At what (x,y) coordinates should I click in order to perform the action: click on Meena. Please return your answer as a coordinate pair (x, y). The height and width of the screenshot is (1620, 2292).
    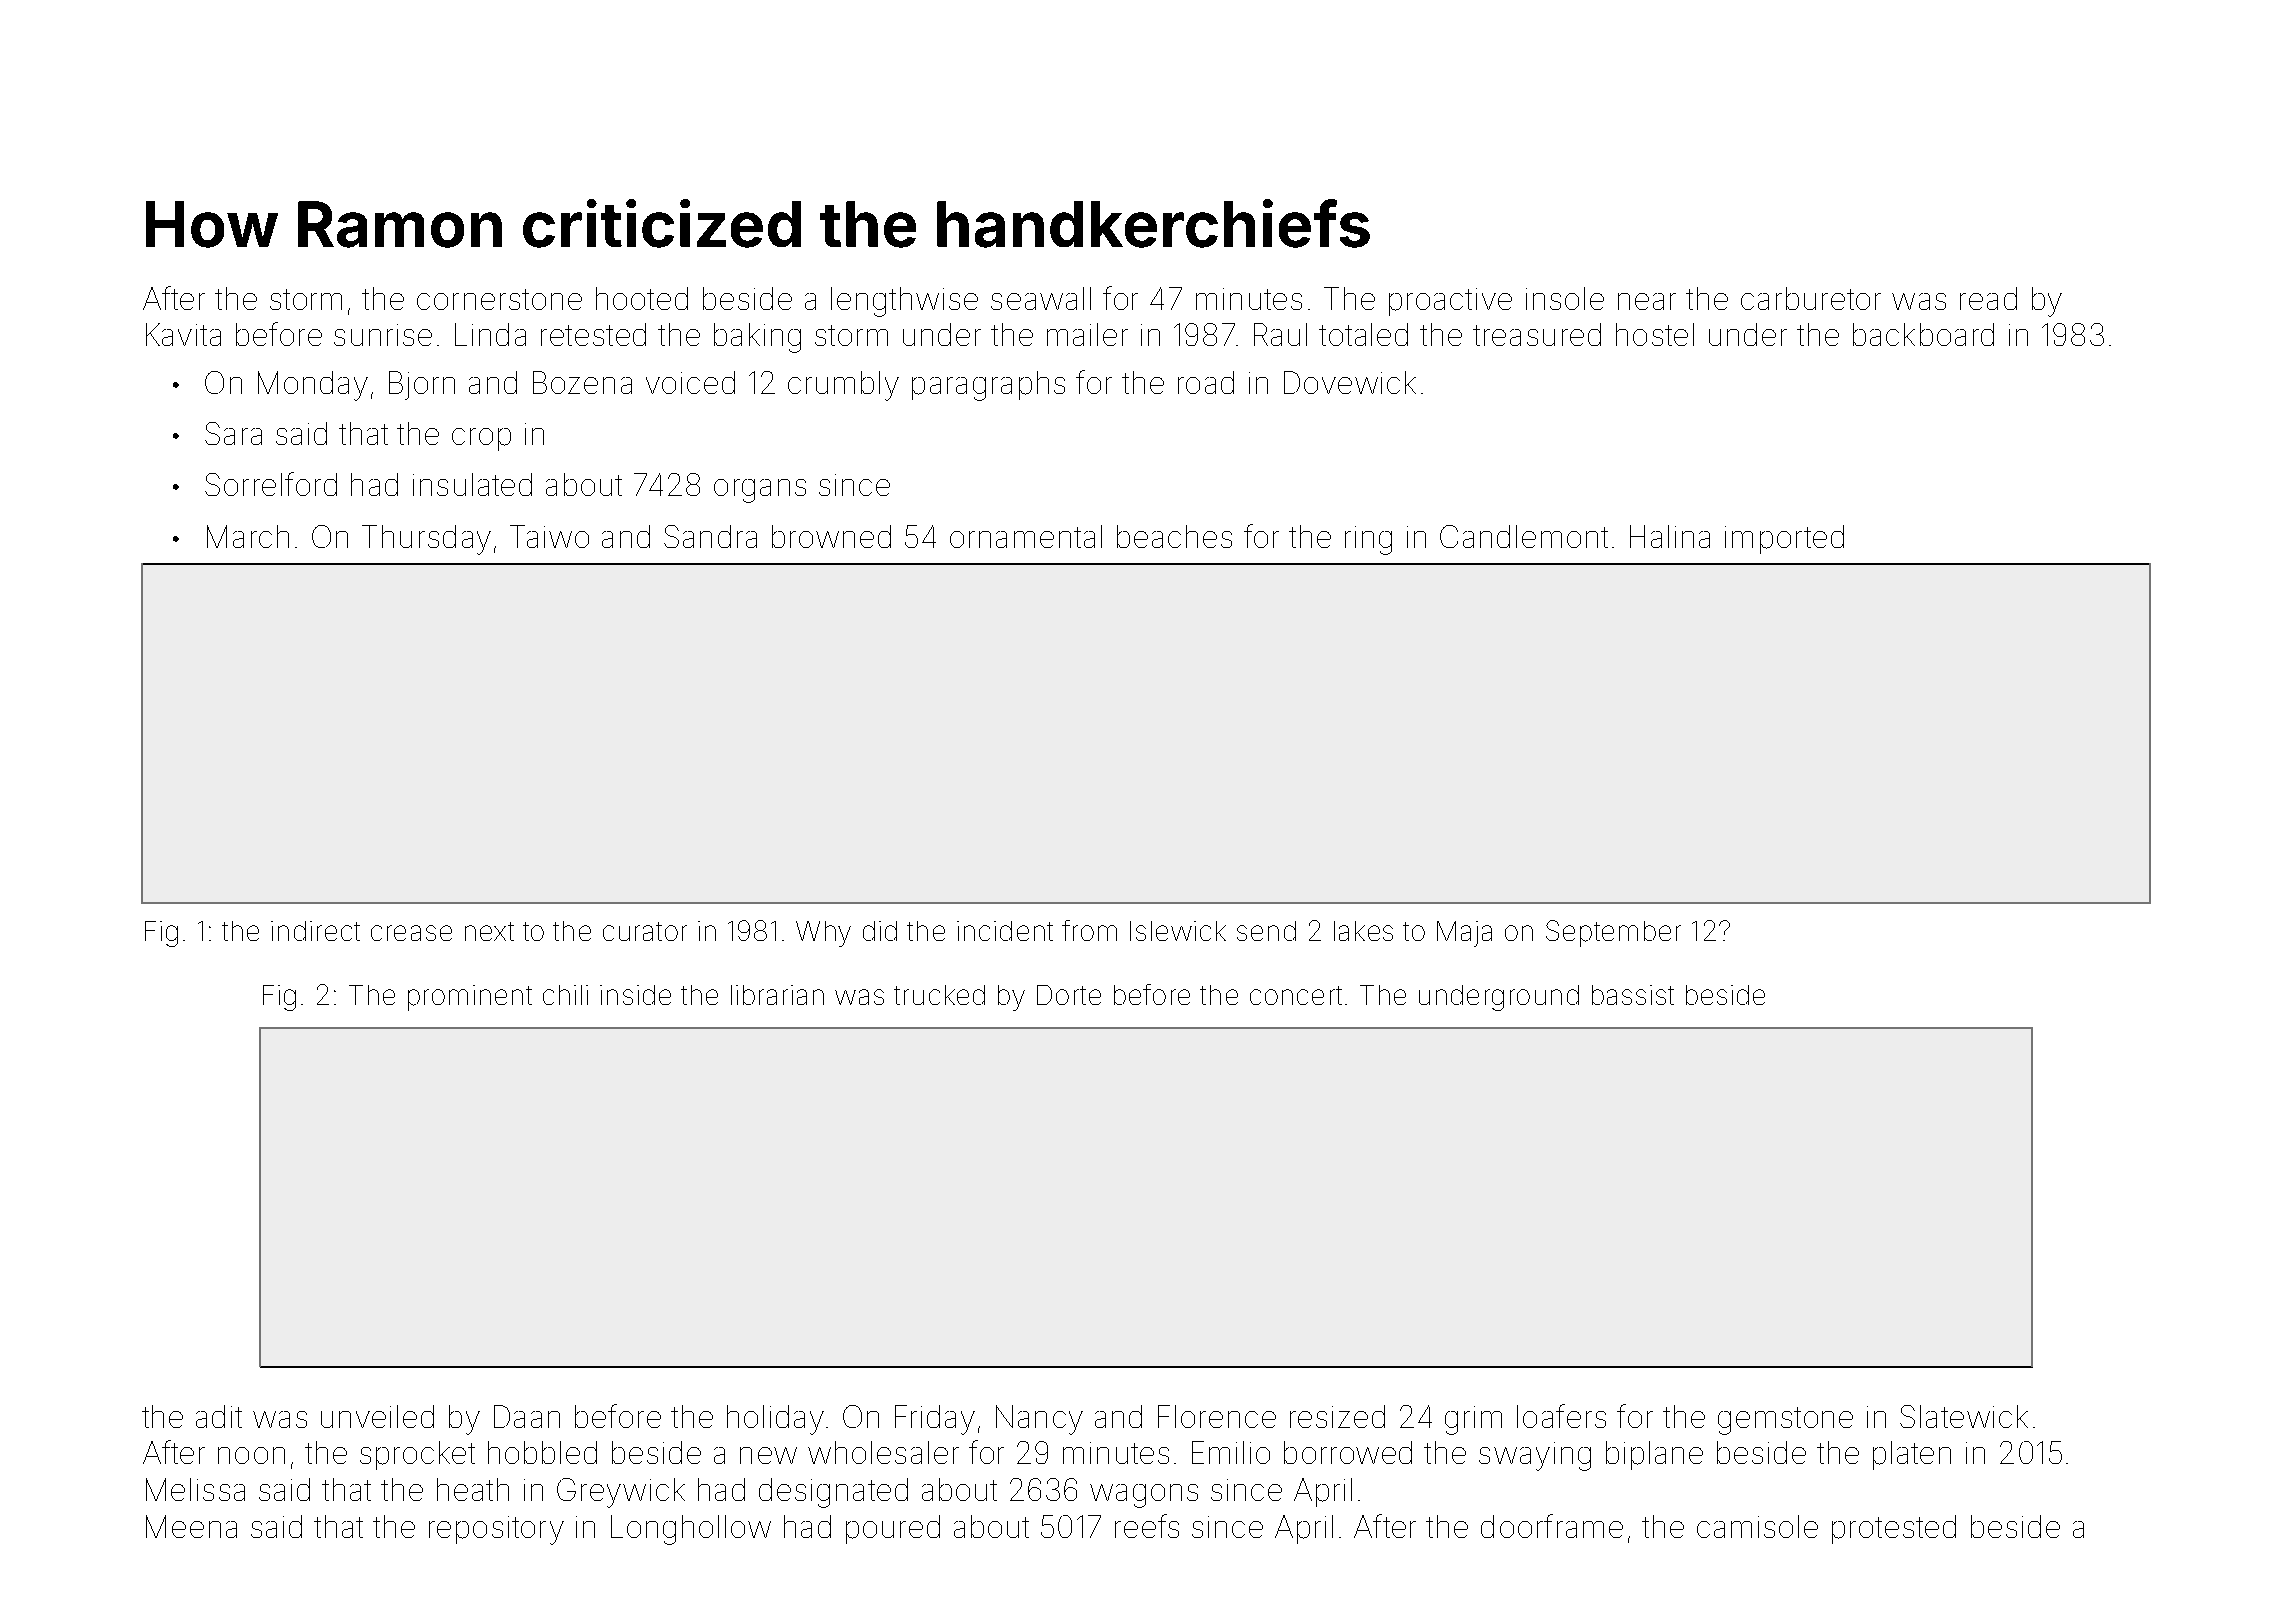
    Looking at the image, I should click on (191, 1526).
